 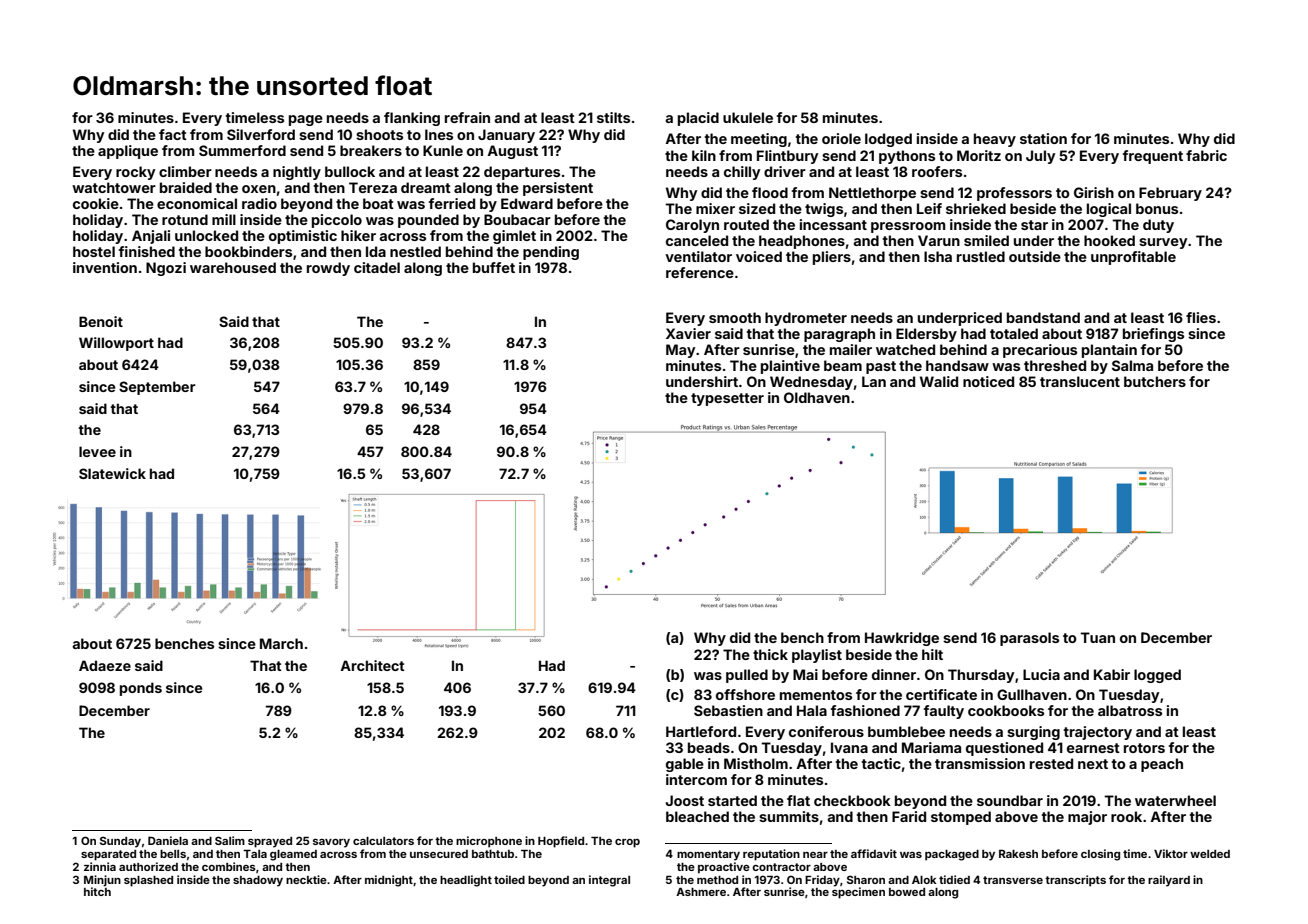 What do you see at coordinates (412, 119) in the image?
I see `flanking` at bounding box center [412, 119].
